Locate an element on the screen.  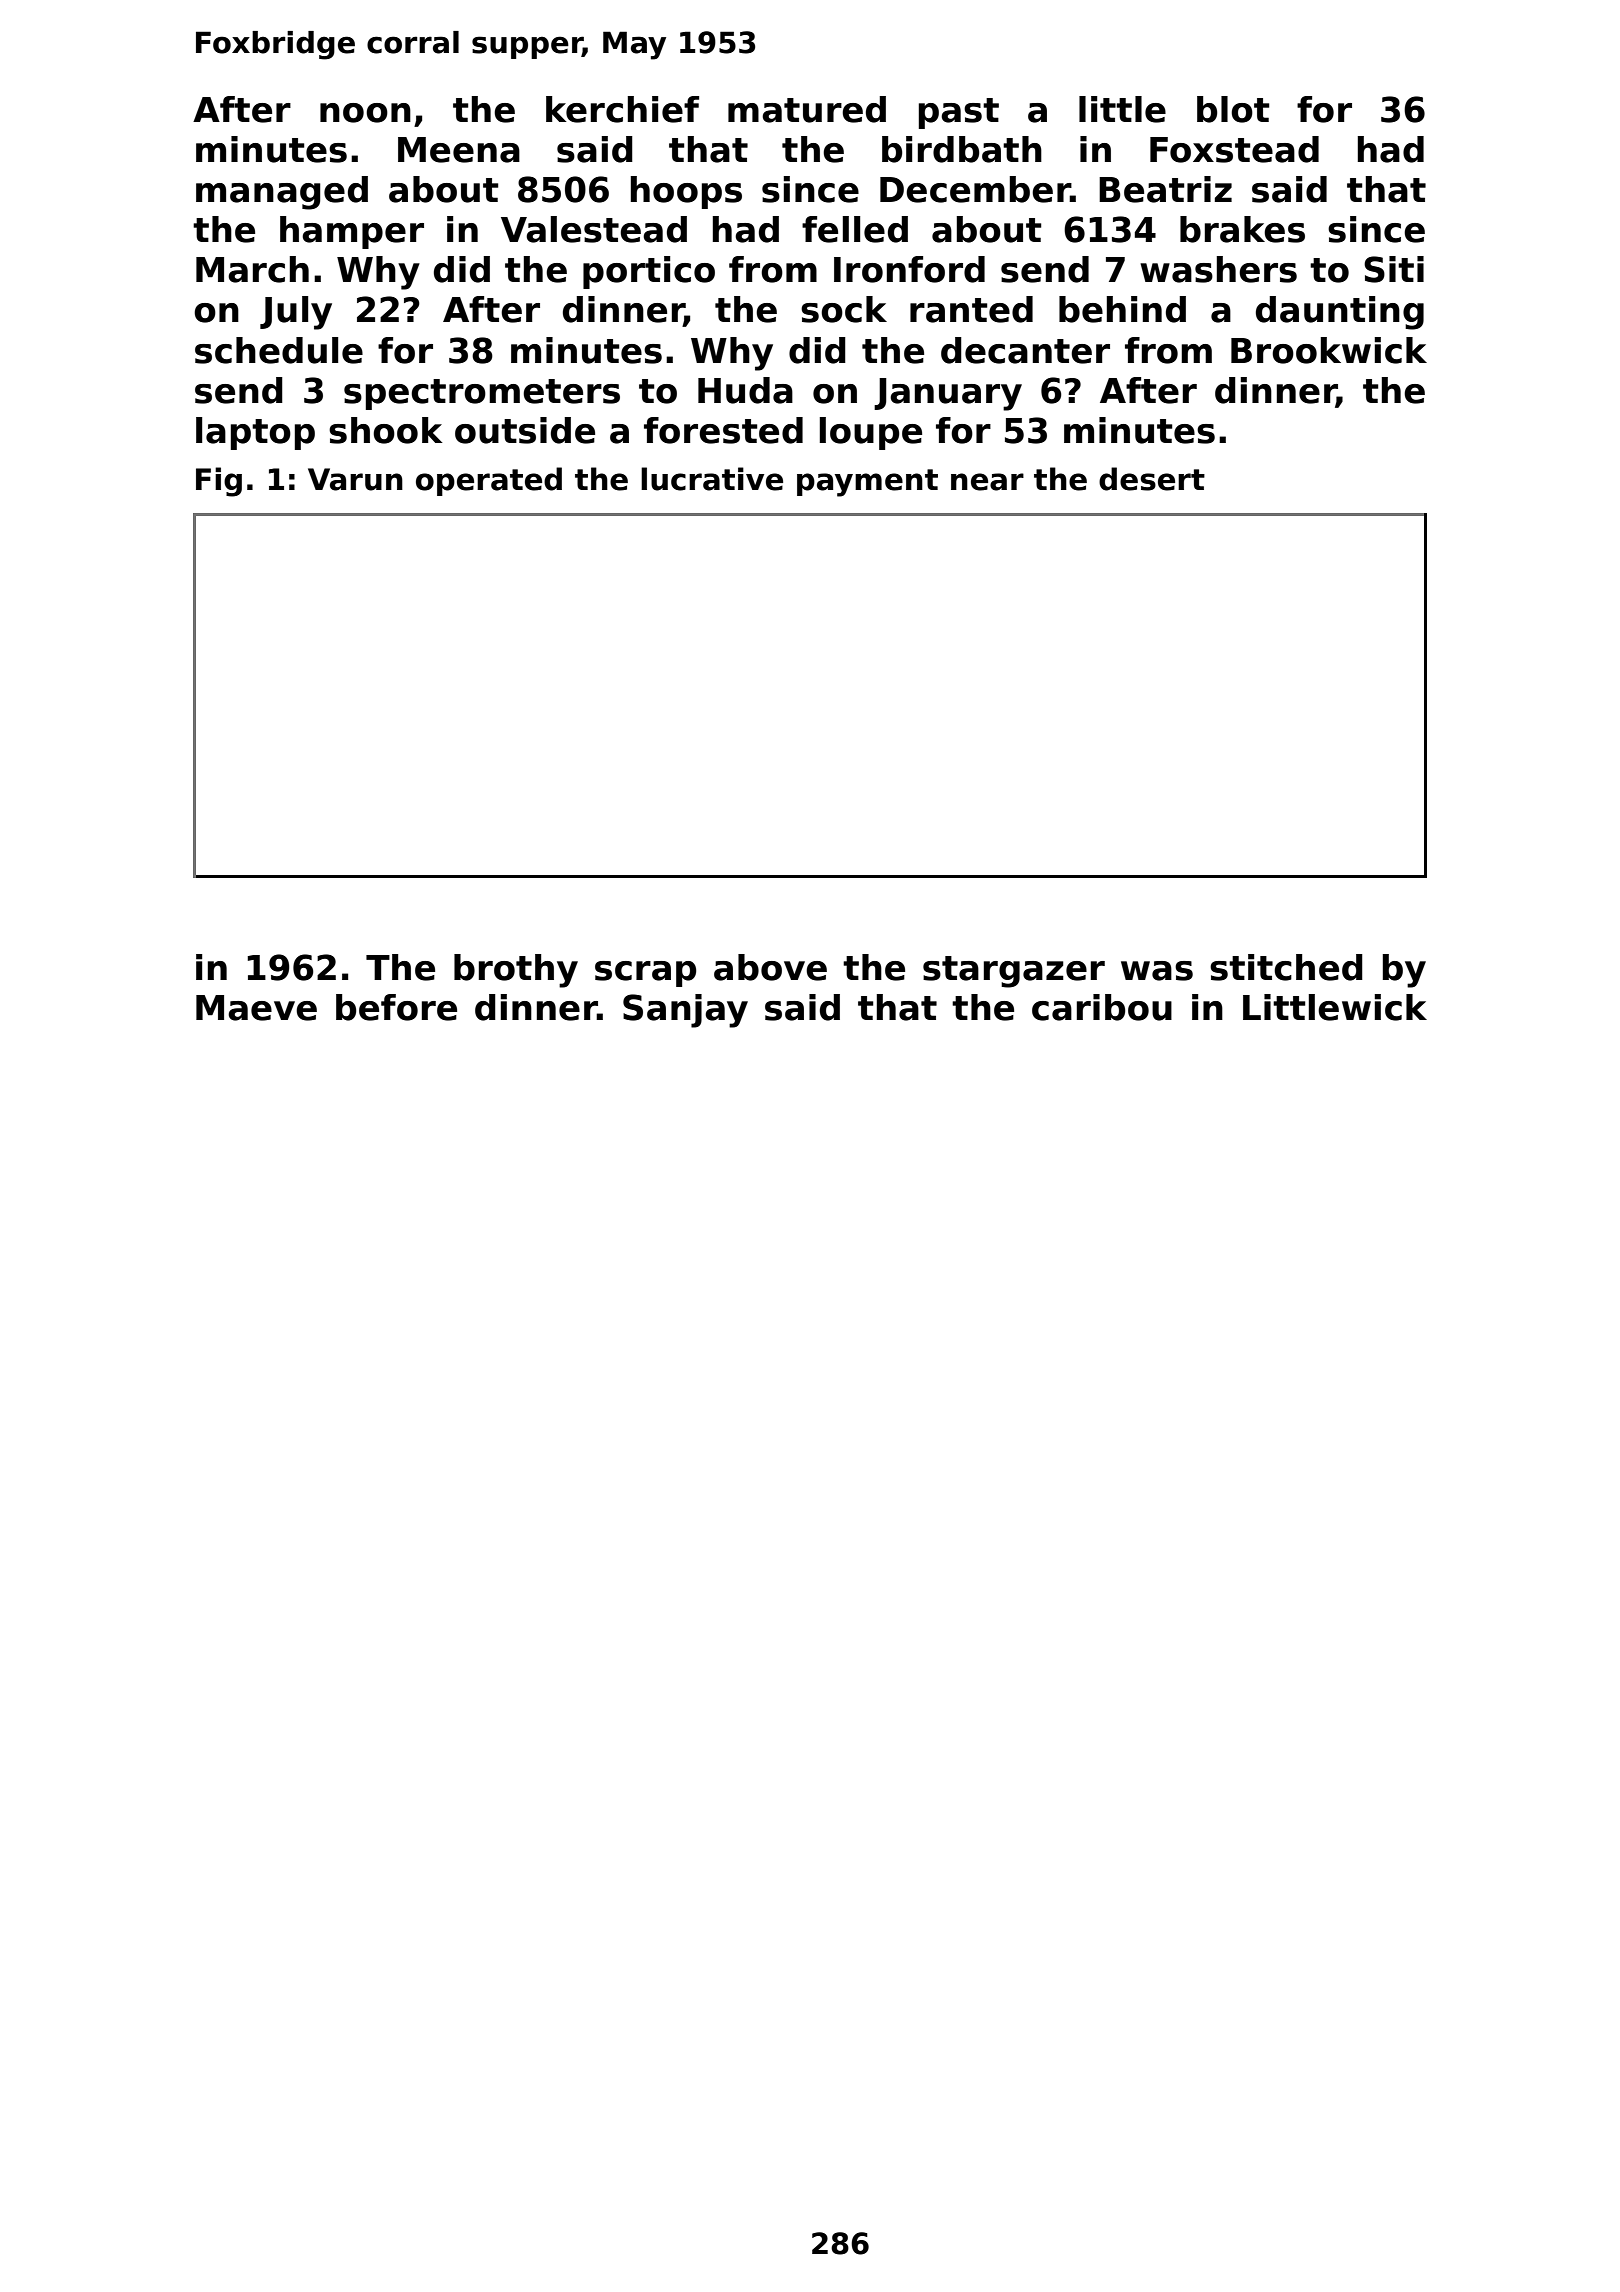
operated is located at coordinates (489, 481).
